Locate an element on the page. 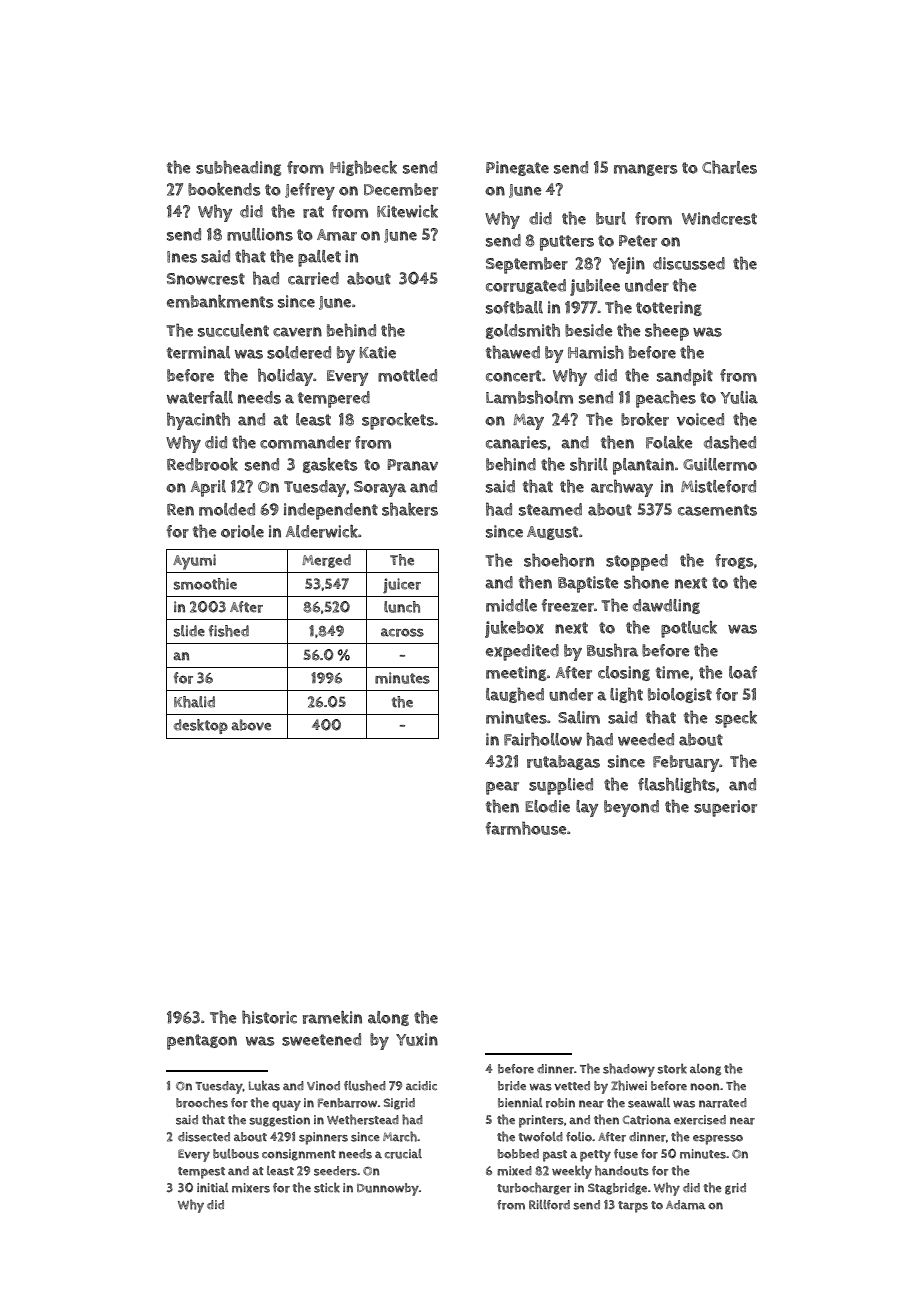  Merged is located at coordinates (326, 561).
